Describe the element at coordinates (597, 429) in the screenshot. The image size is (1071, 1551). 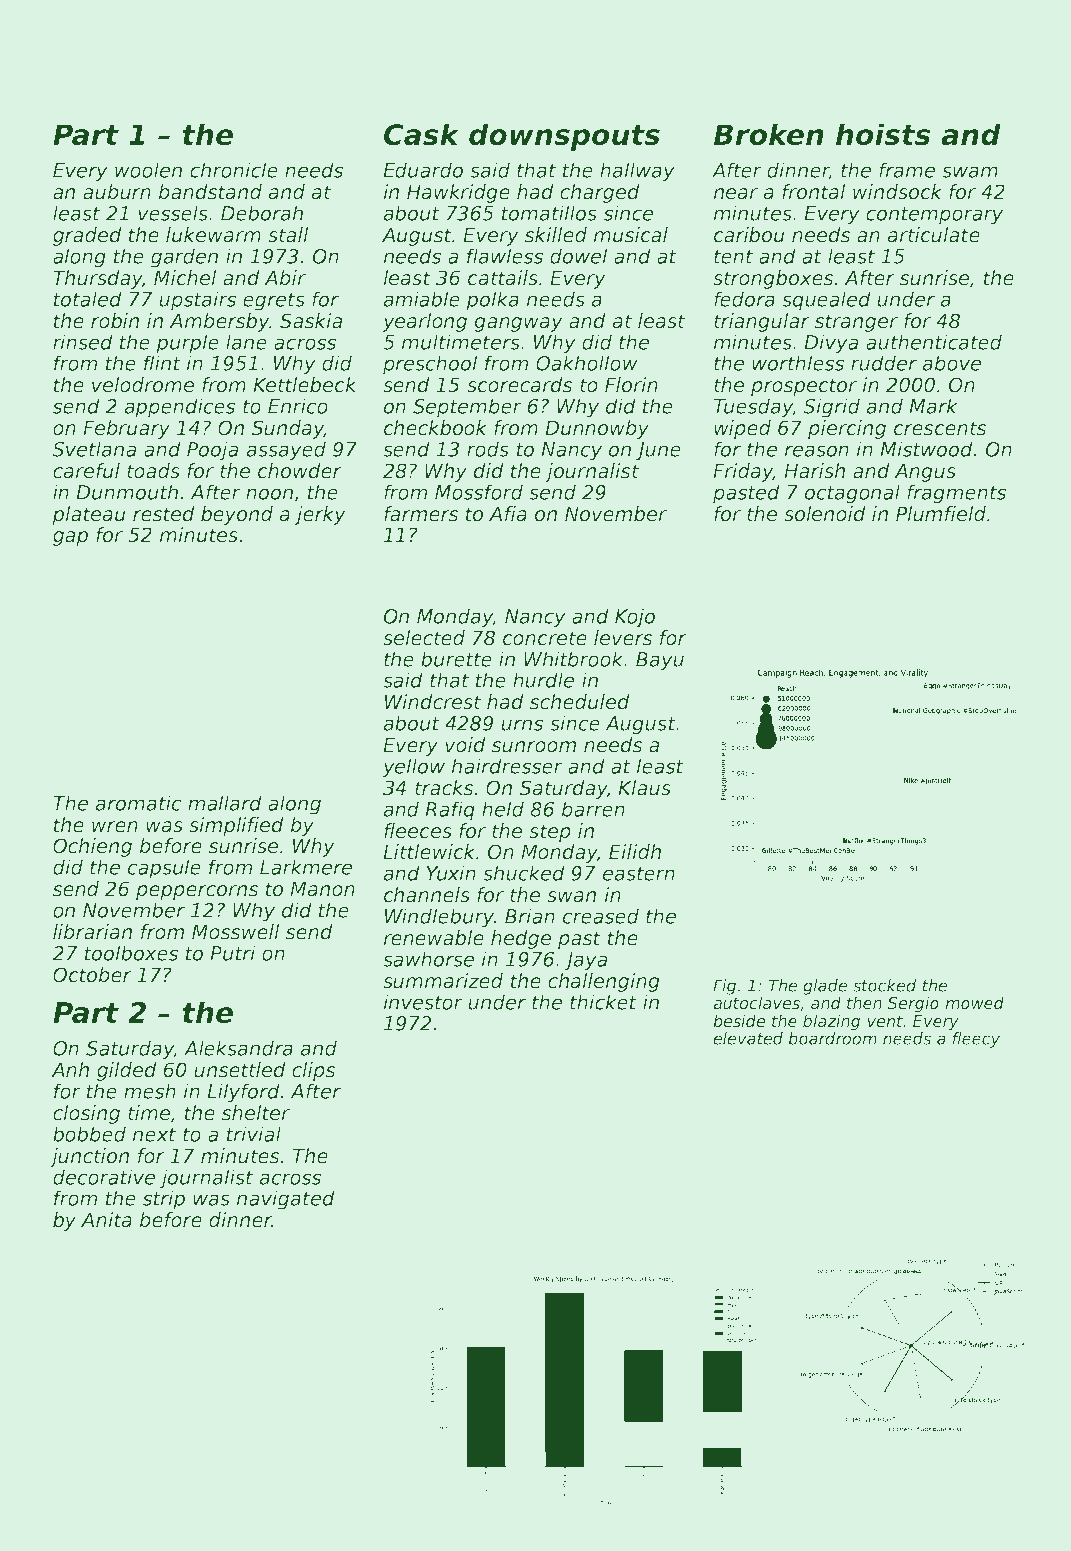
I see `Dunnowby` at that location.
